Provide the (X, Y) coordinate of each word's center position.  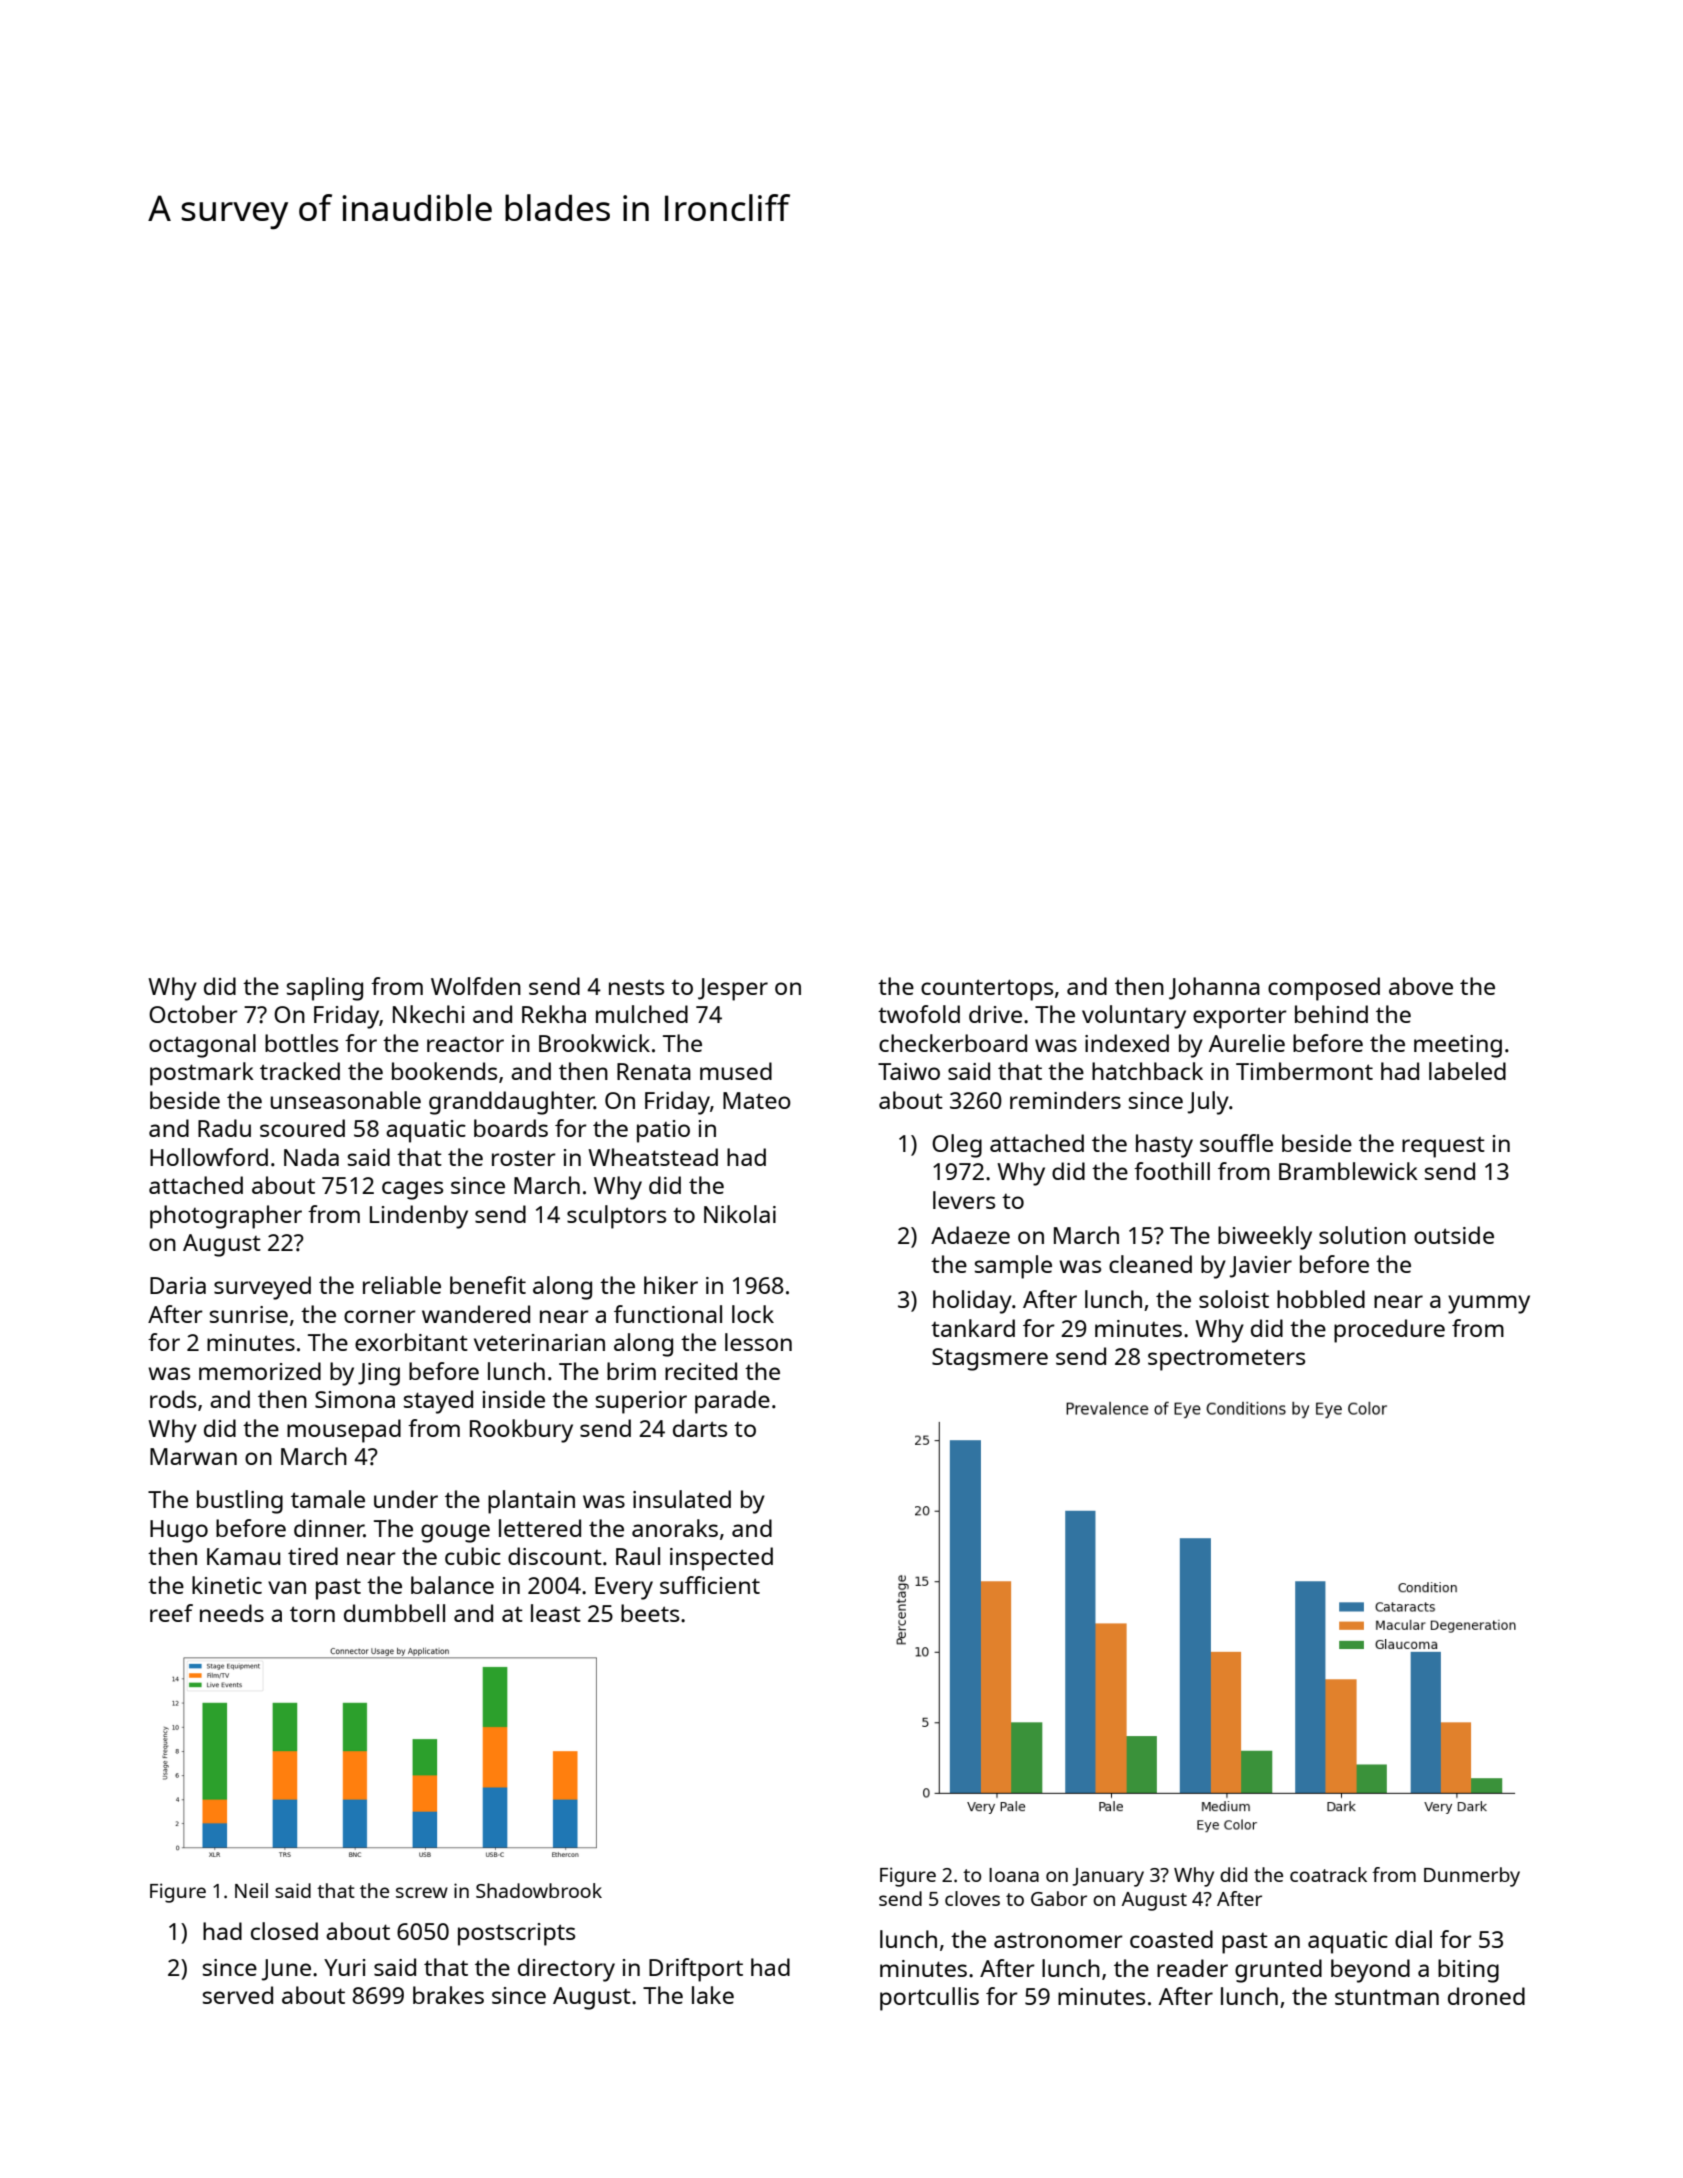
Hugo (179, 1531)
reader (1192, 1968)
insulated (682, 1499)
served (238, 1995)
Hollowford (209, 1157)
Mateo (757, 1100)
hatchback (1147, 1071)
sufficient (710, 1585)
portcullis (929, 1999)
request (1443, 1147)
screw (422, 1892)
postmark (202, 1074)
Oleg (957, 1146)
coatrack (1328, 1874)
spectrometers (1226, 1360)
